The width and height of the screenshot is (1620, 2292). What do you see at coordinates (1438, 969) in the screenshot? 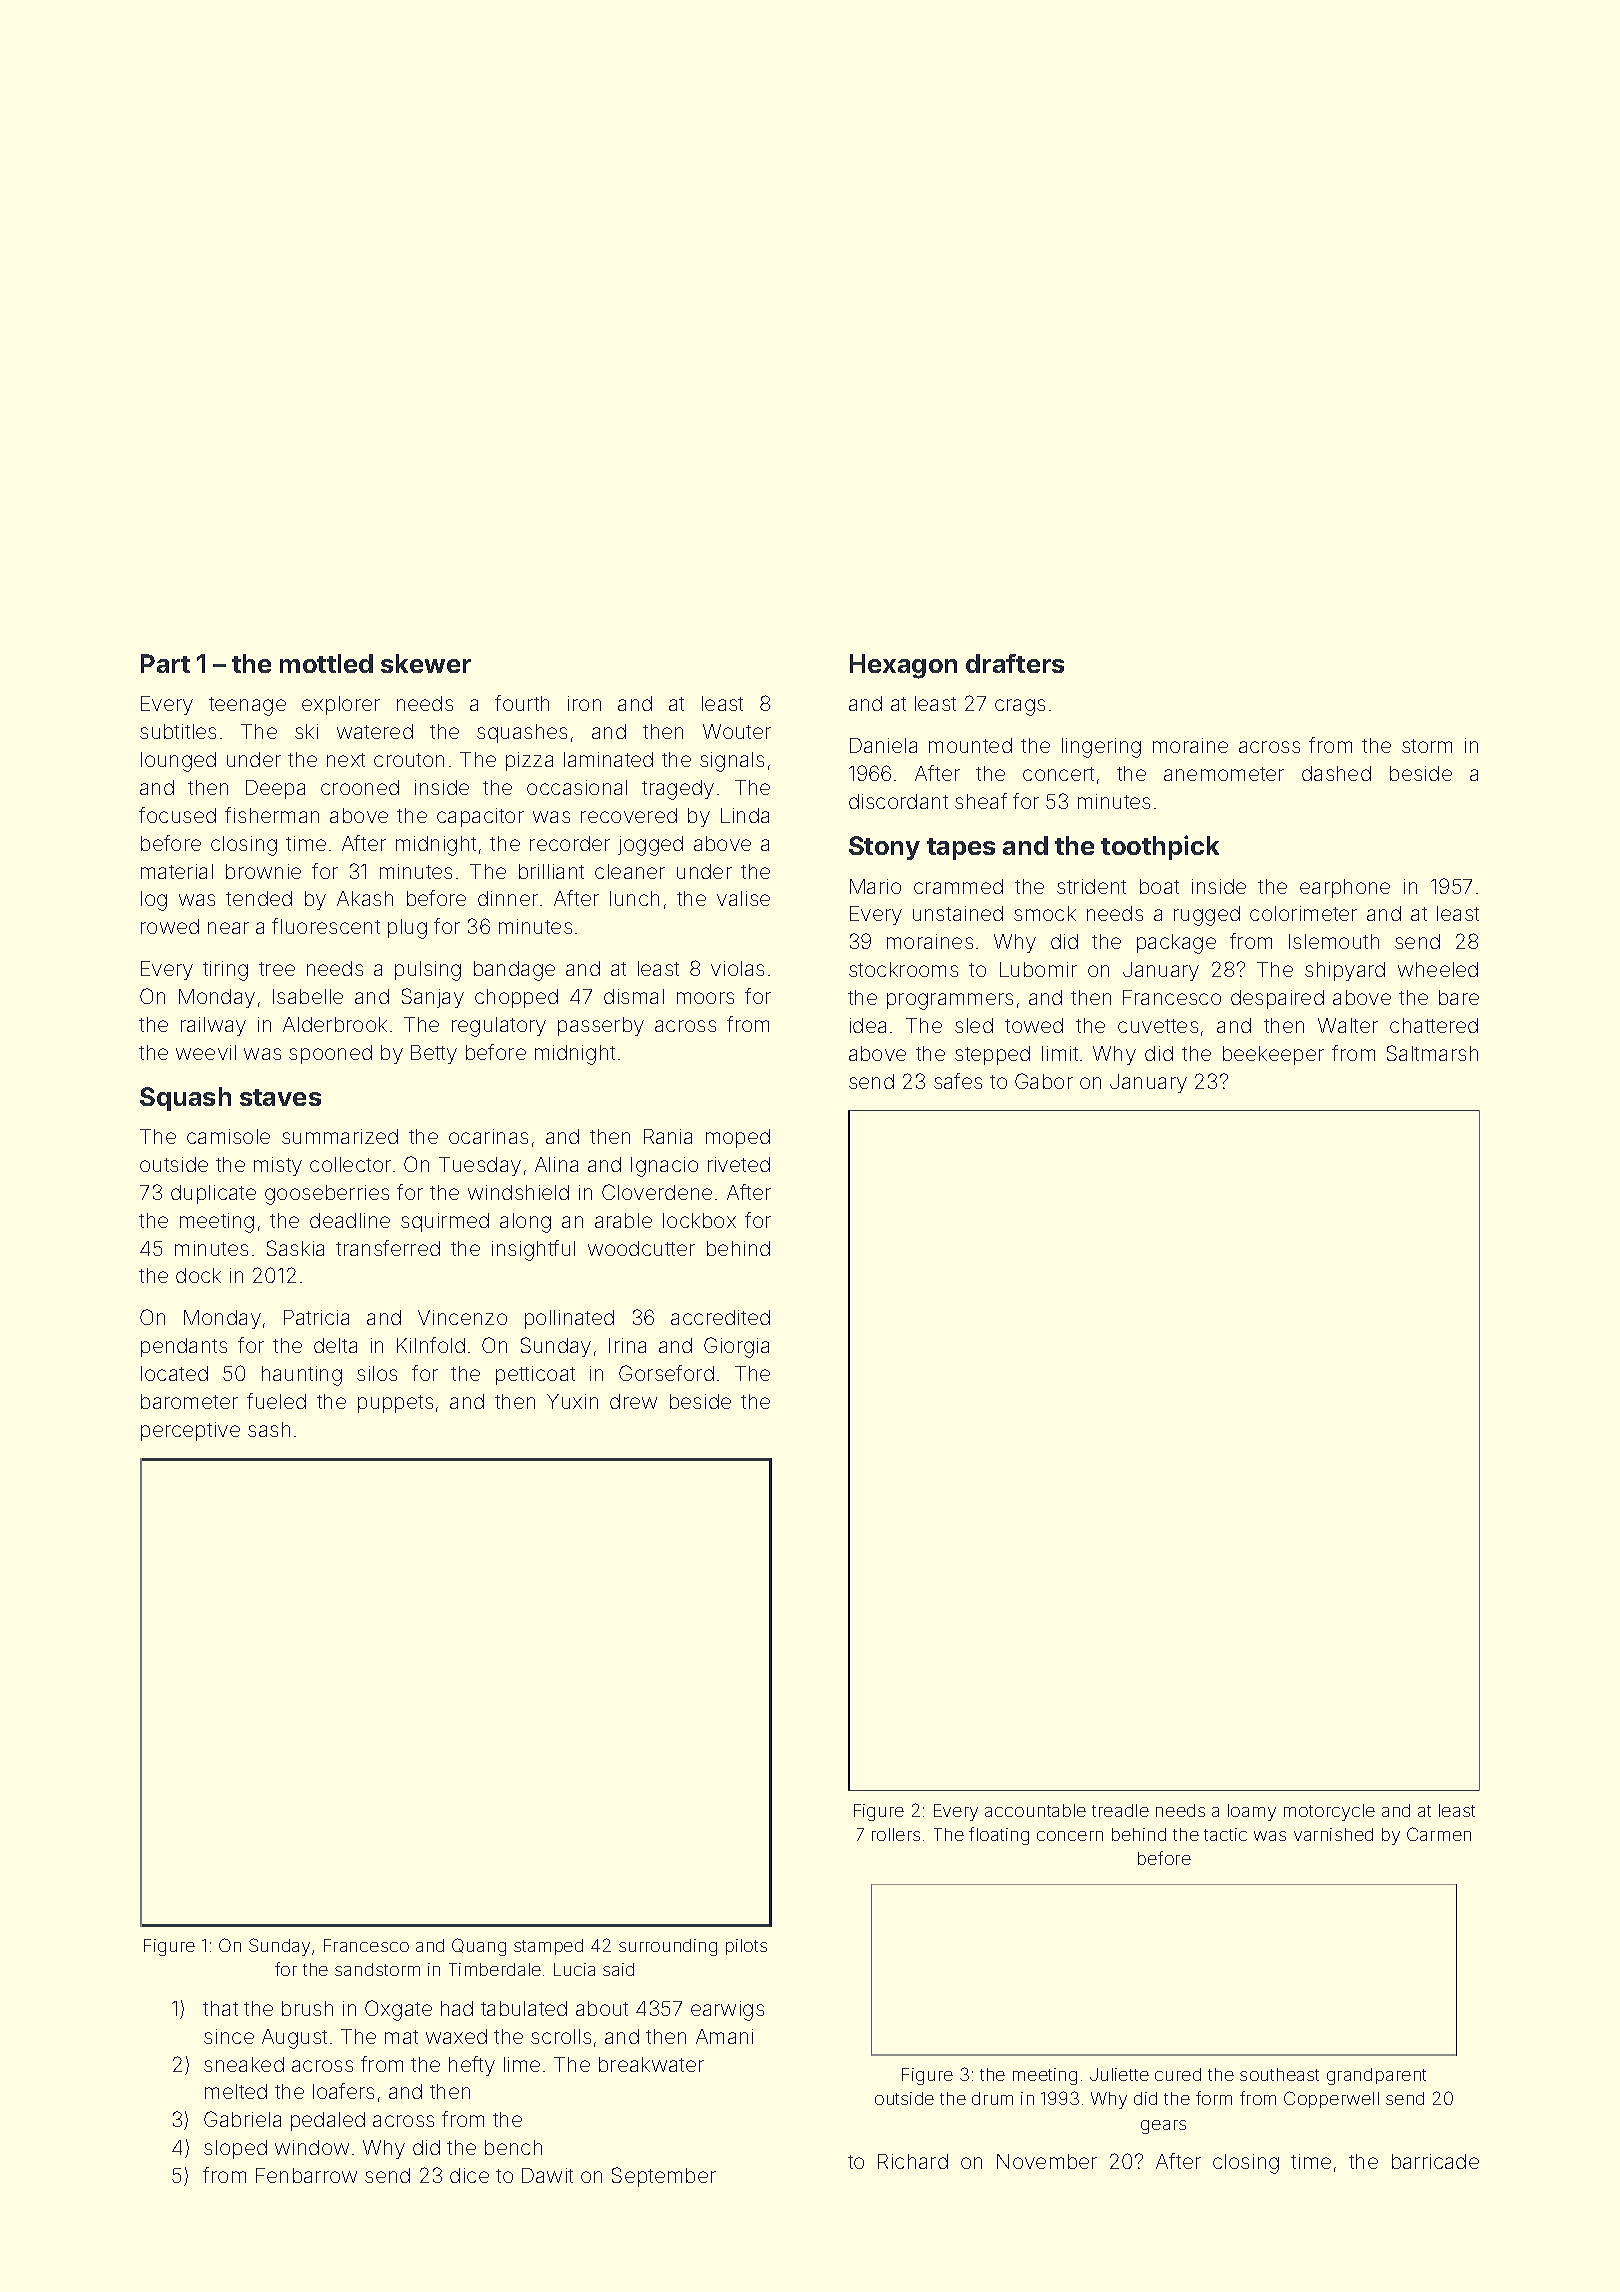
I see `wheeled` at bounding box center [1438, 969].
